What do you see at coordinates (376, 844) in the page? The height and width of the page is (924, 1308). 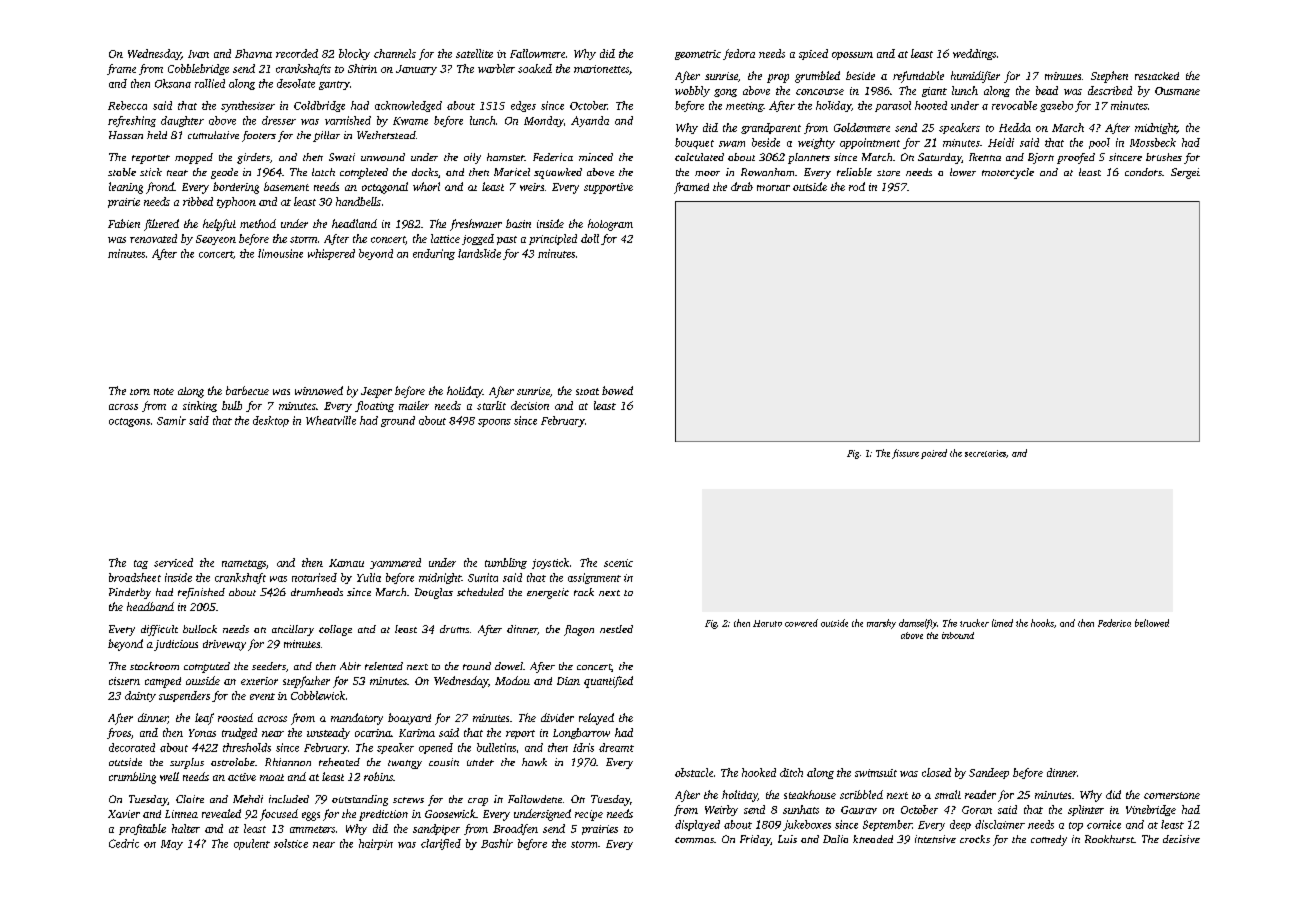 I see `hairpin` at bounding box center [376, 844].
